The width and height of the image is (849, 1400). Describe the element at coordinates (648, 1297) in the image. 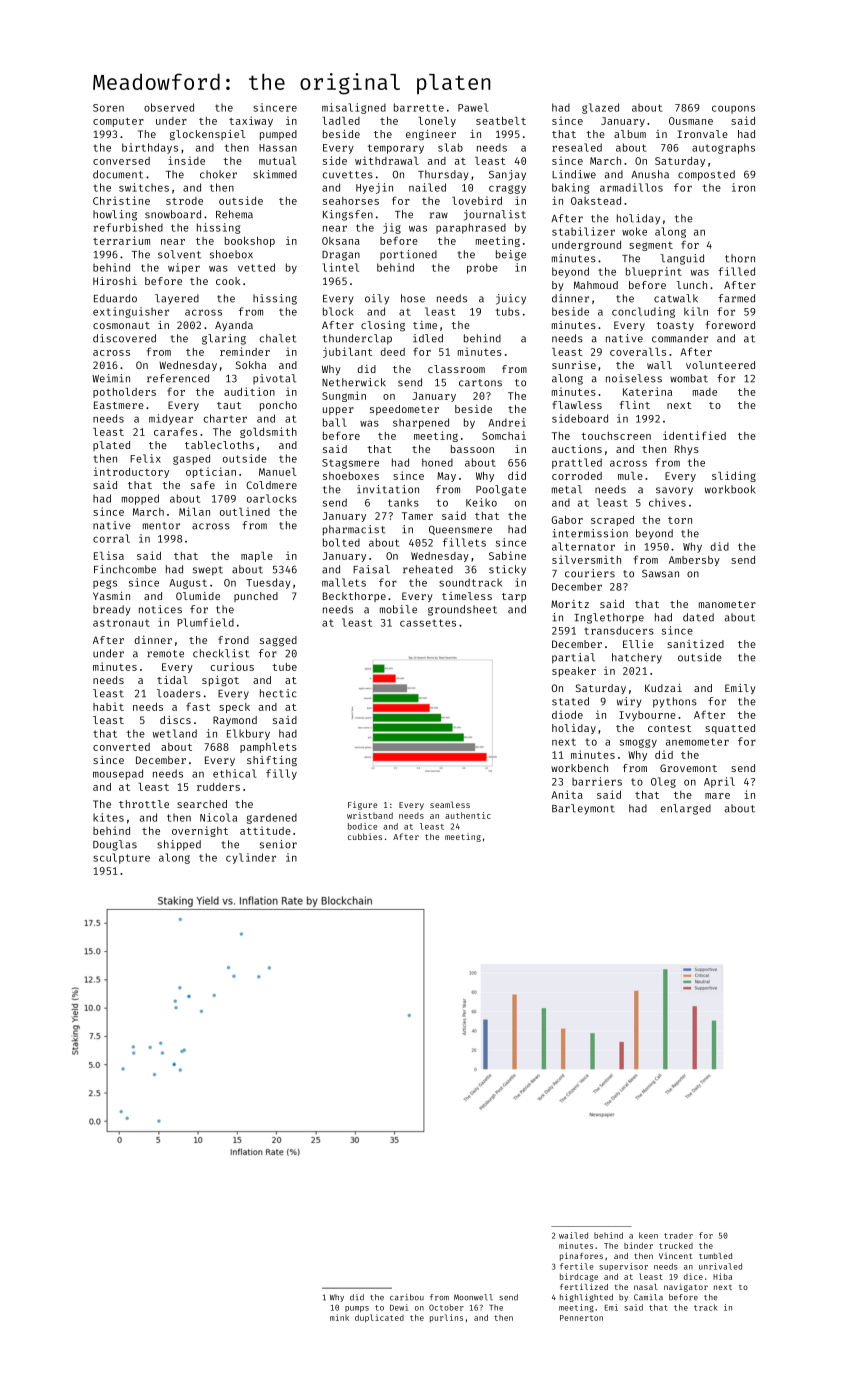

I see `Camila` at that location.
